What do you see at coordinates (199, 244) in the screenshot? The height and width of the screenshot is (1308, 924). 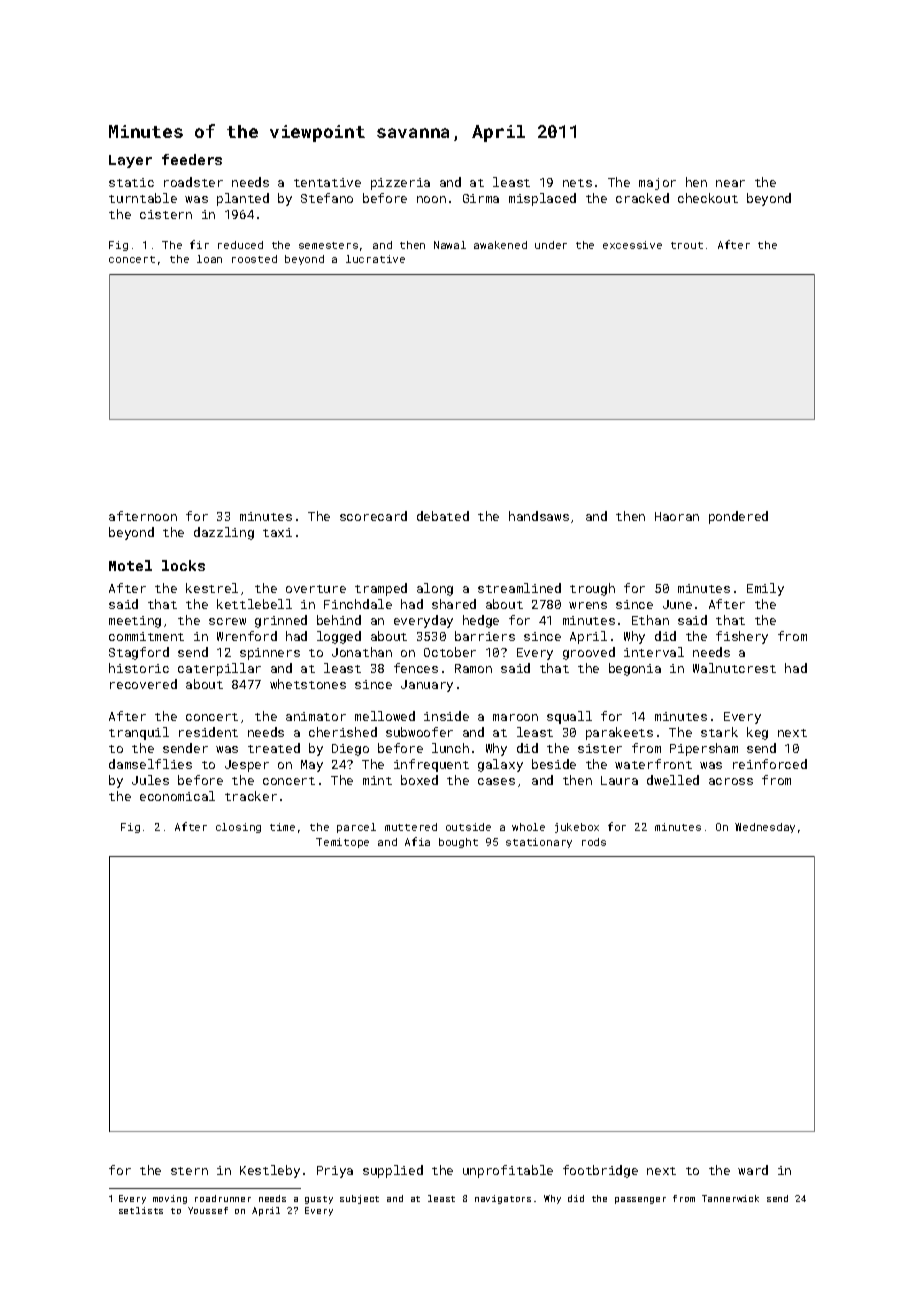 I see `fir` at bounding box center [199, 244].
